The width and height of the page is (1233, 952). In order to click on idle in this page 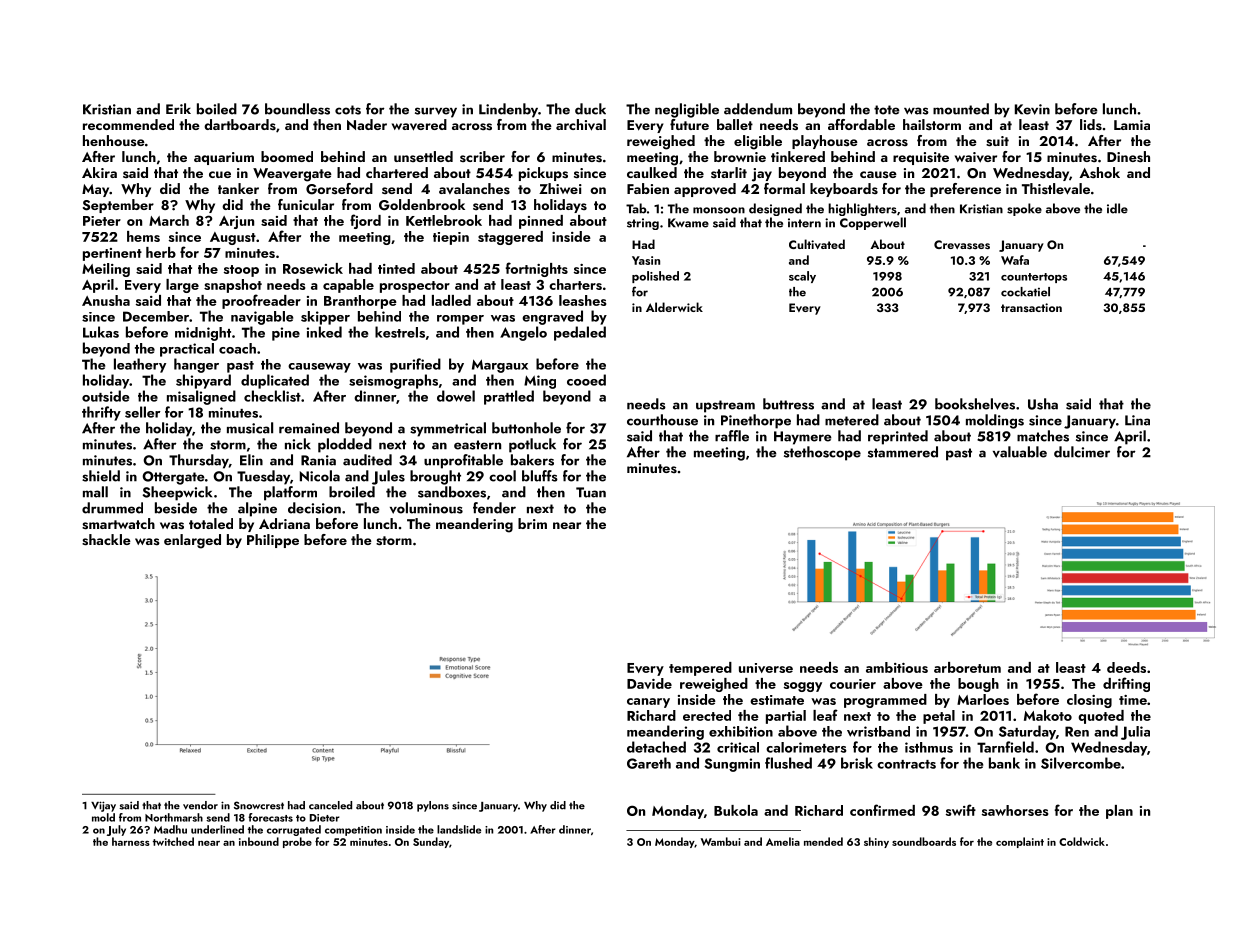, I will do `click(1117, 208)`.
